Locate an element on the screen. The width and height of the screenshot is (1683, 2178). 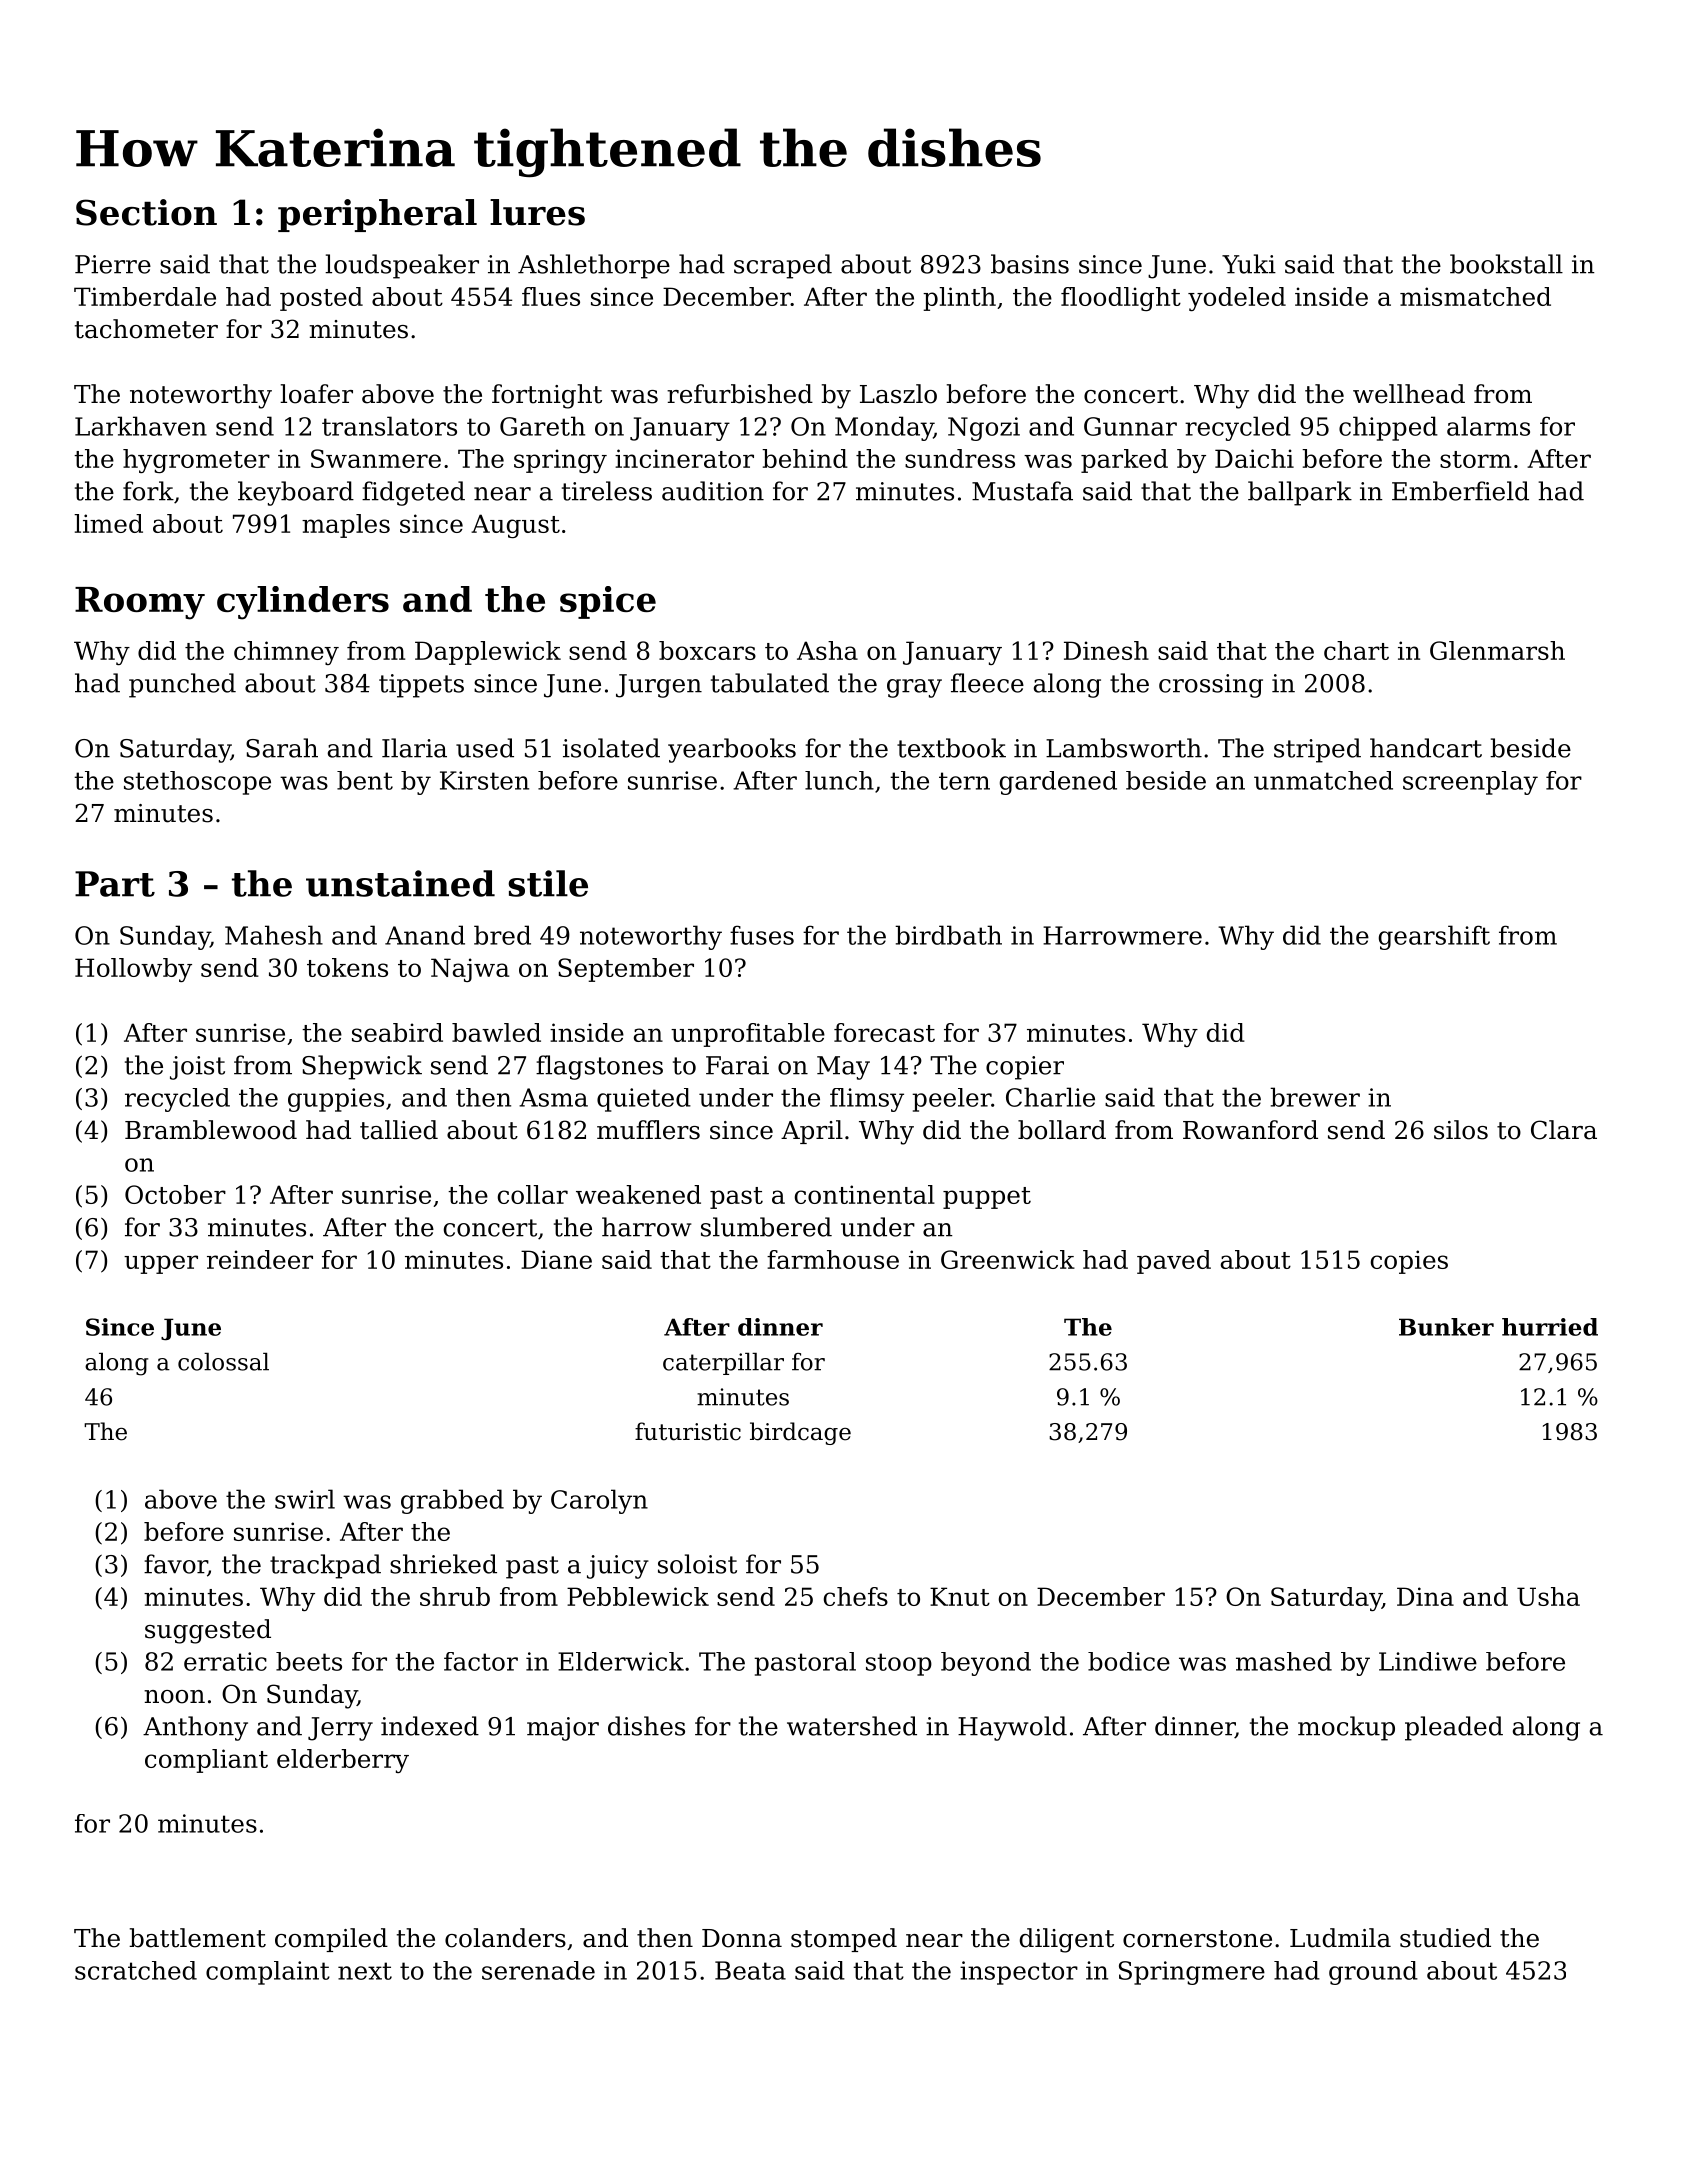
copies is located at coordinates (1409, 1262).
